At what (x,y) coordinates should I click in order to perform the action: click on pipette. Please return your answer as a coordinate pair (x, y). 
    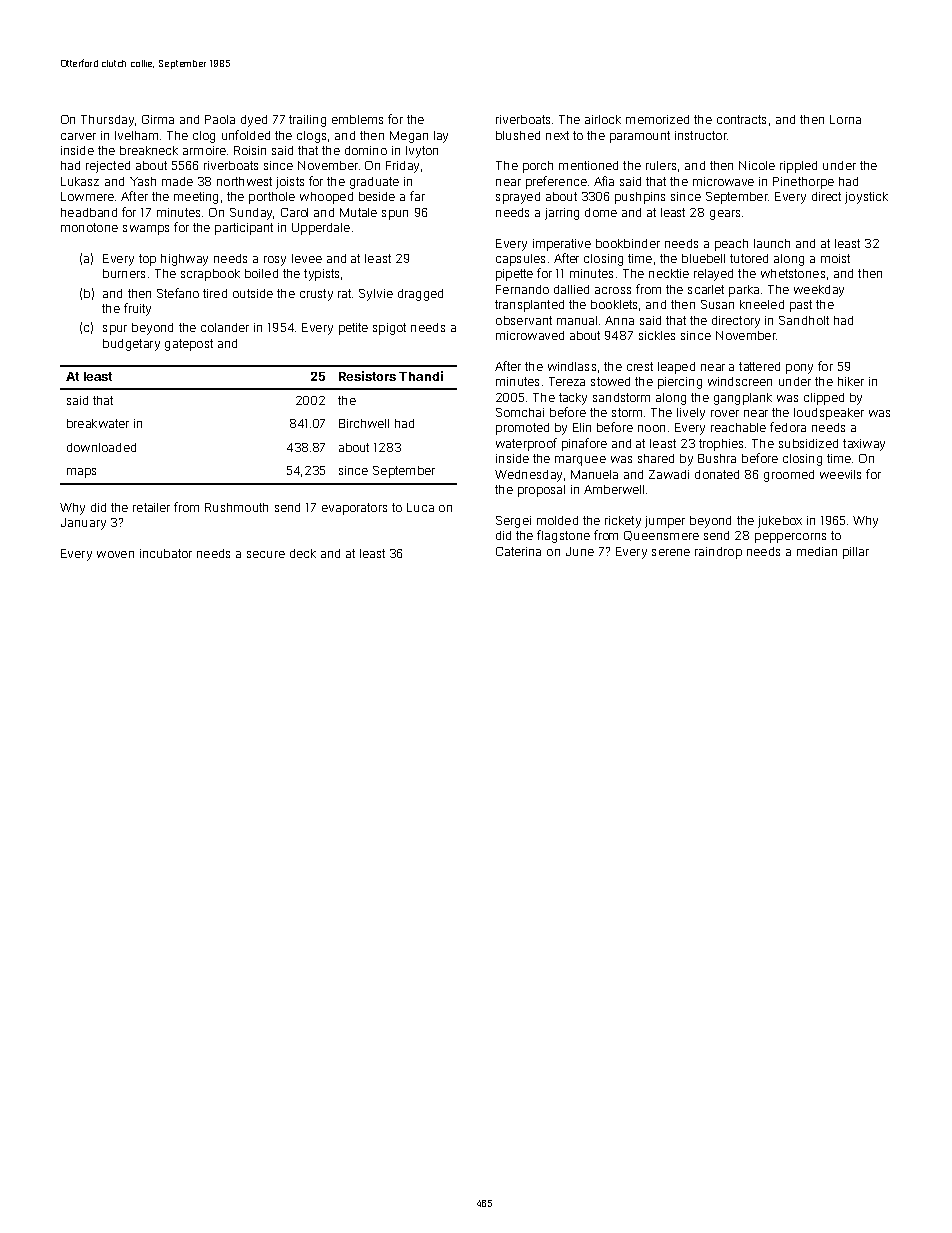
    Looking at the image, I should click on (514, 275).
